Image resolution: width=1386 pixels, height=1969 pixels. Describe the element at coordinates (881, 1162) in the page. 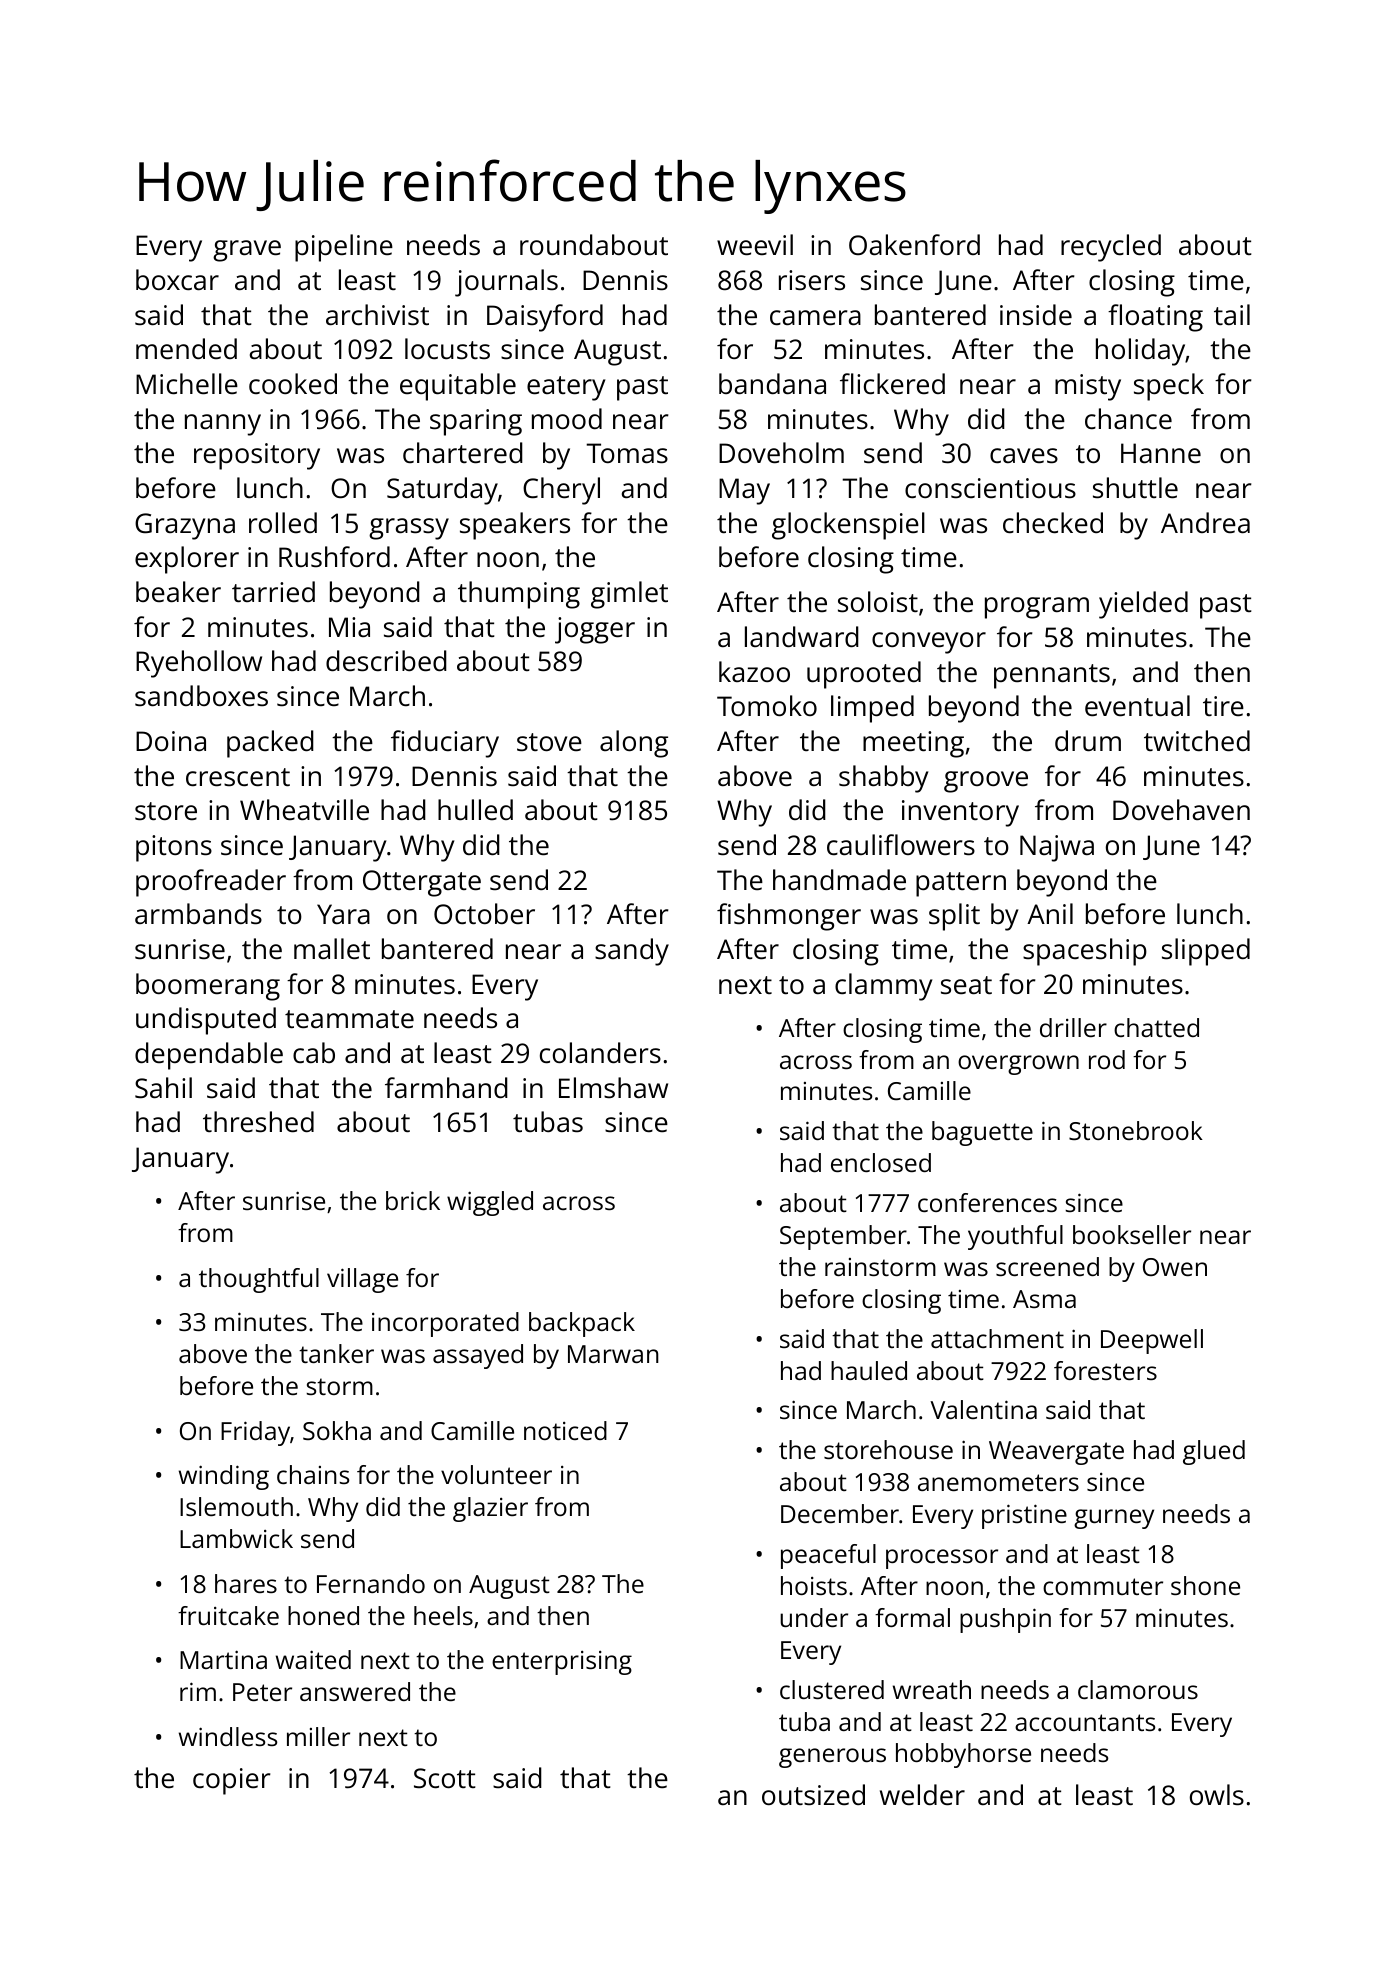

I see `enclosed` at that location.
